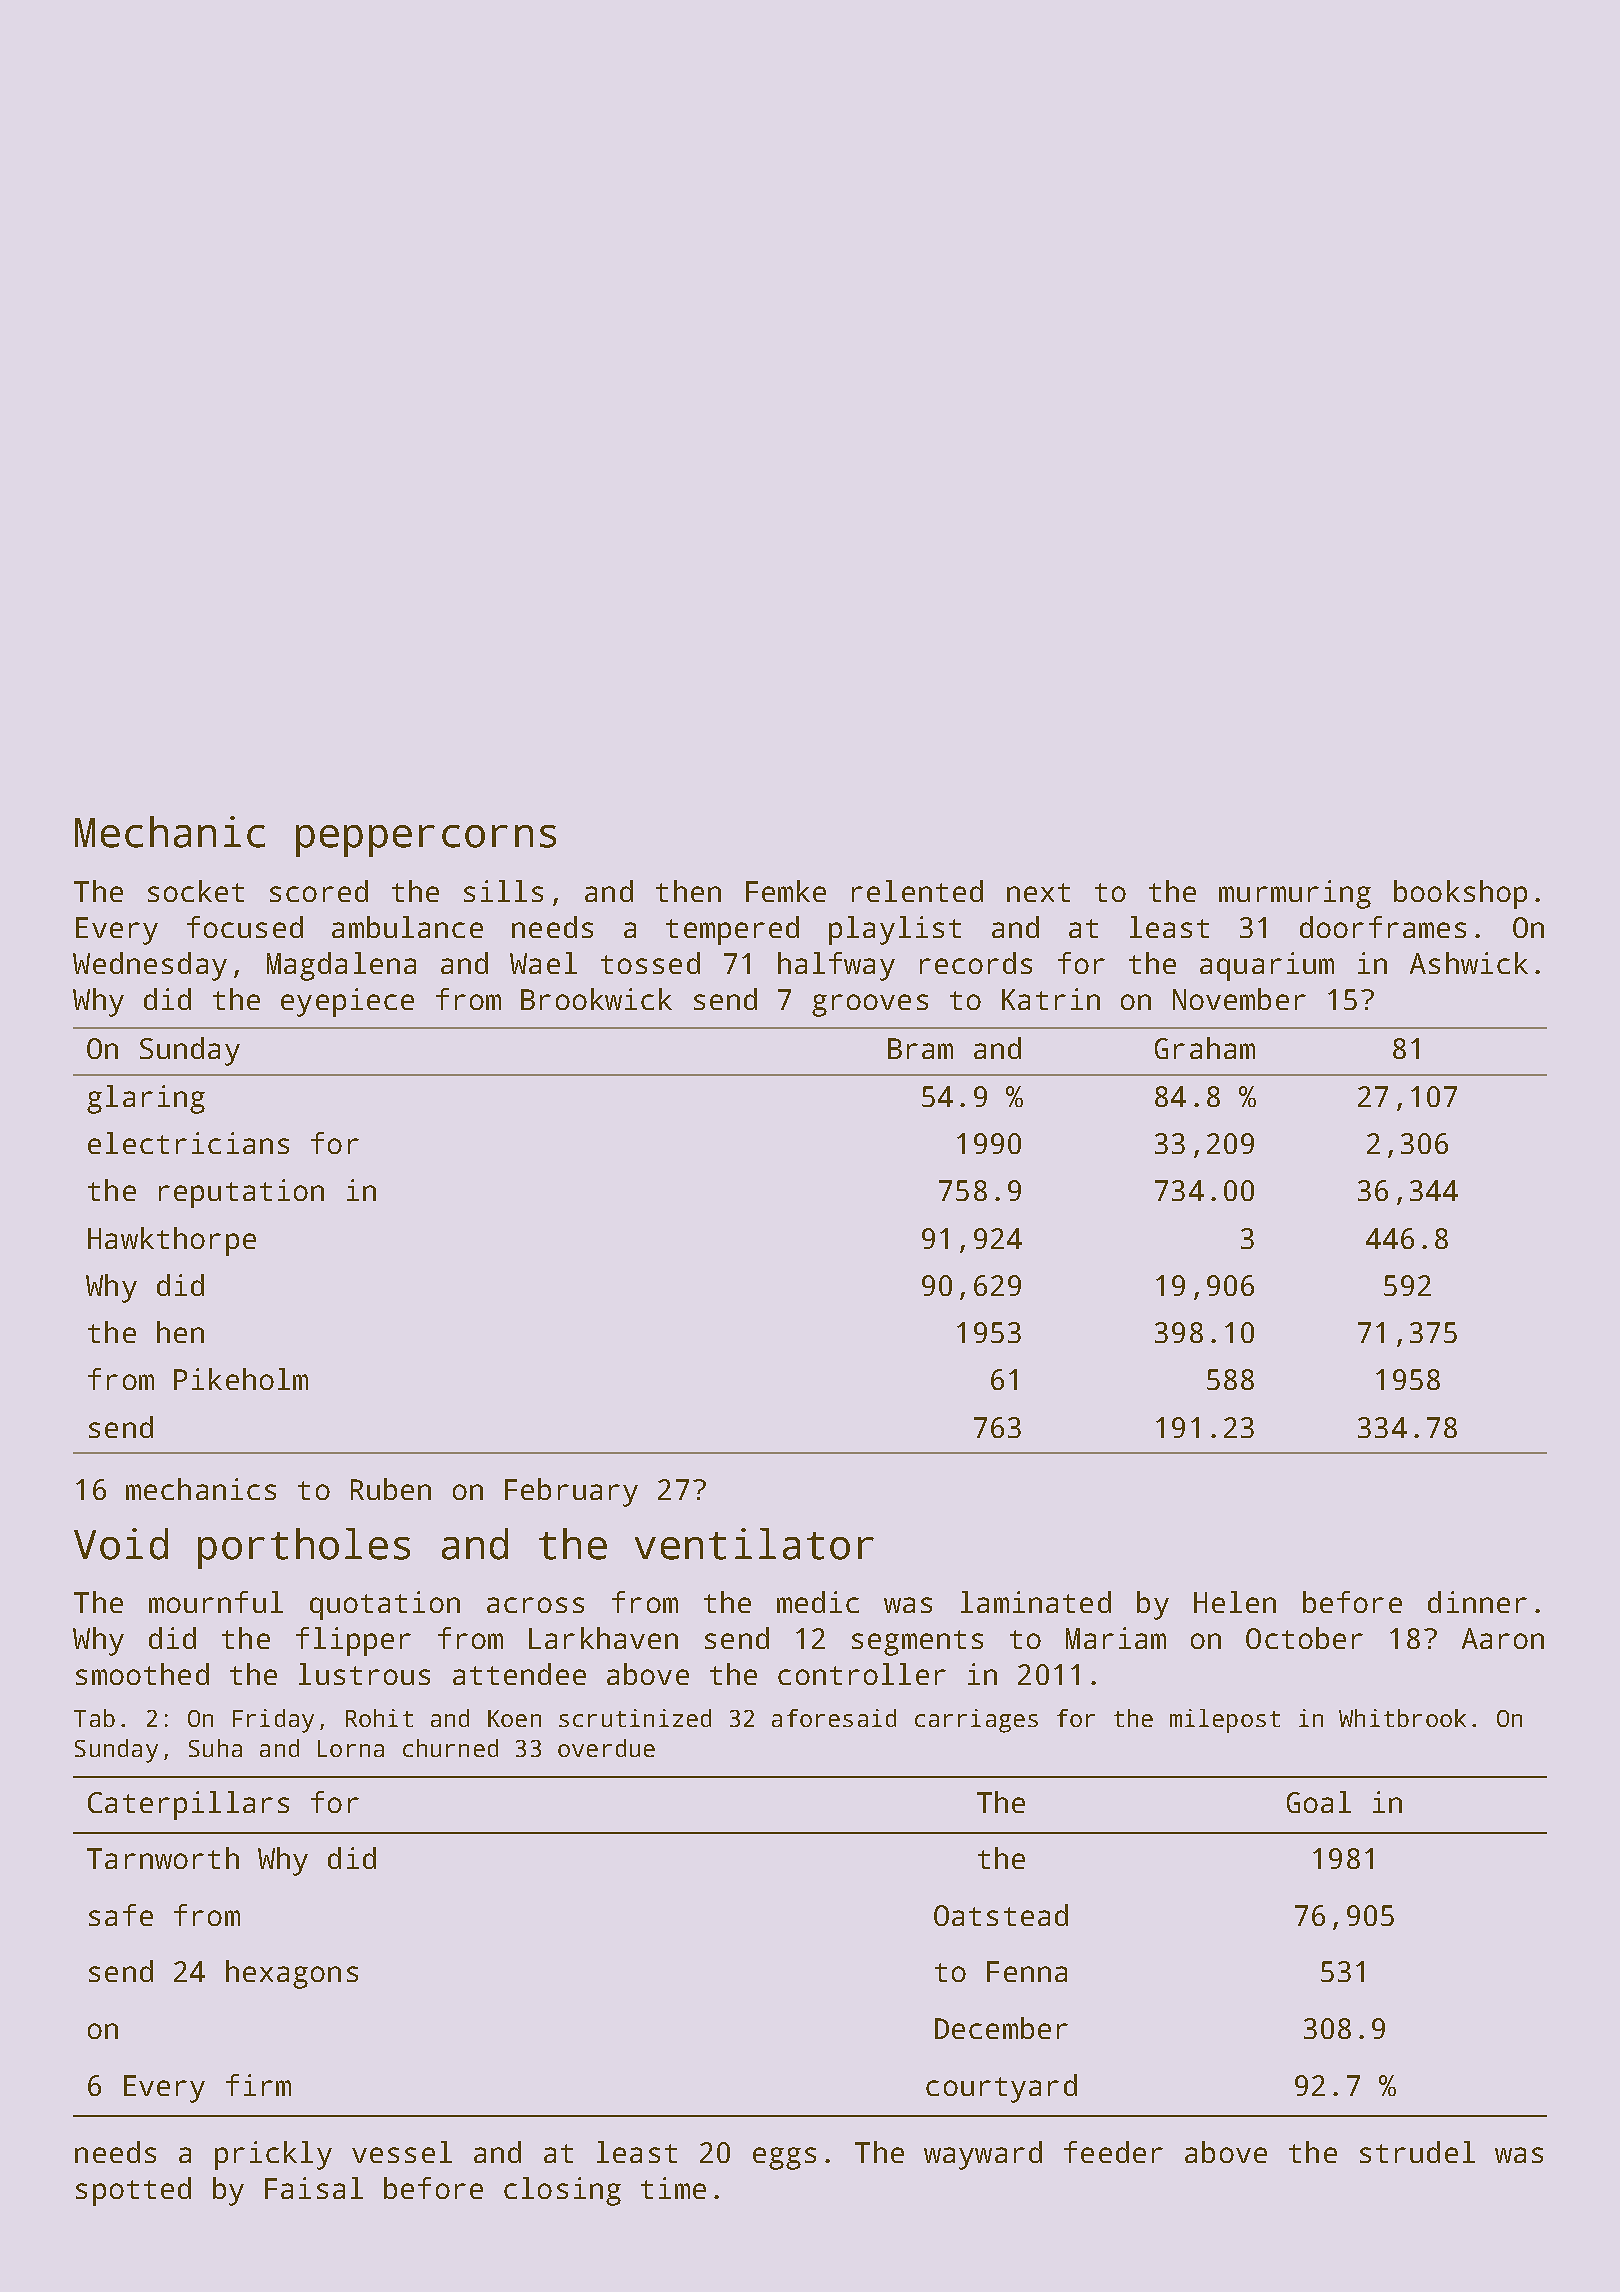 The width and height of the image is (1620, 2292). Describe the element at coordinates (241, 1379) in the image. I see `Pikeholm` at that location.
